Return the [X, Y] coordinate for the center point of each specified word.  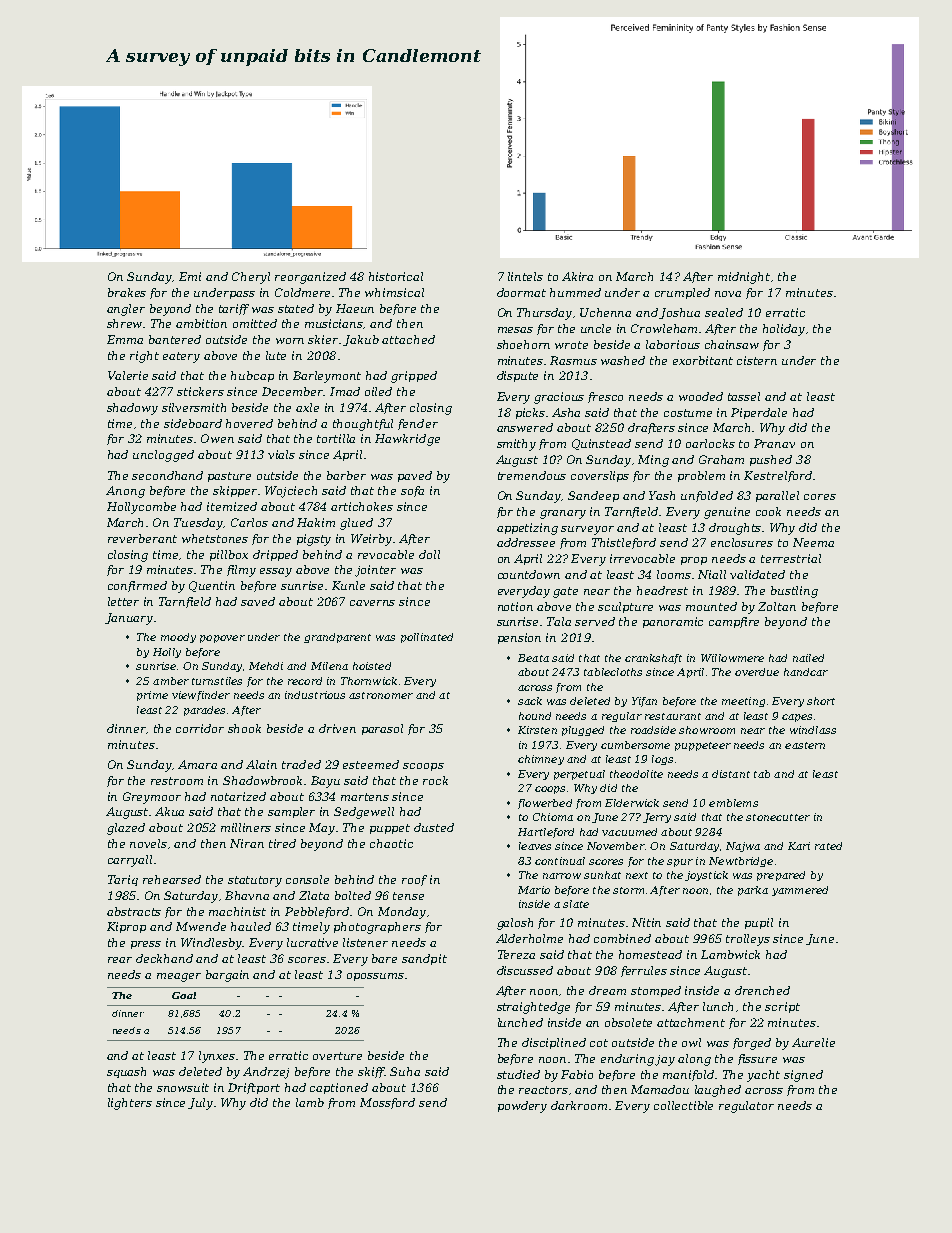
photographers [377, 928]
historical [396, 276]
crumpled [682, 293]
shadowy [132, 409]
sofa [412, 491]
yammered [800, 891]
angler [126, 310]
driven [337, 728]
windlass [813, 730]
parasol [382, 729]
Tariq [123, 880]
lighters [130, 1104]
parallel [777, 496]
